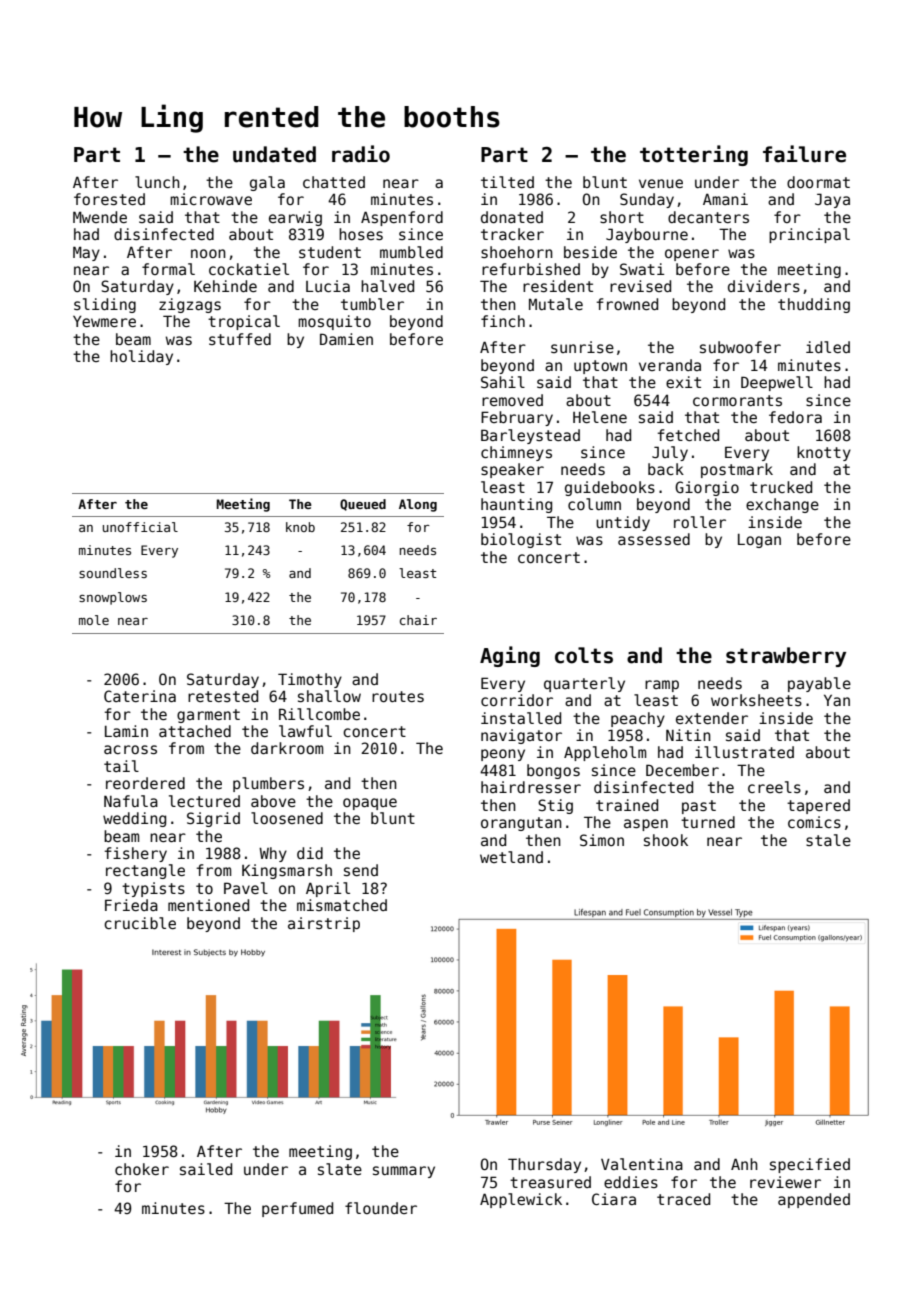 This page has width=924, height=1314. I want to click on lunch, so click(157, 182).
